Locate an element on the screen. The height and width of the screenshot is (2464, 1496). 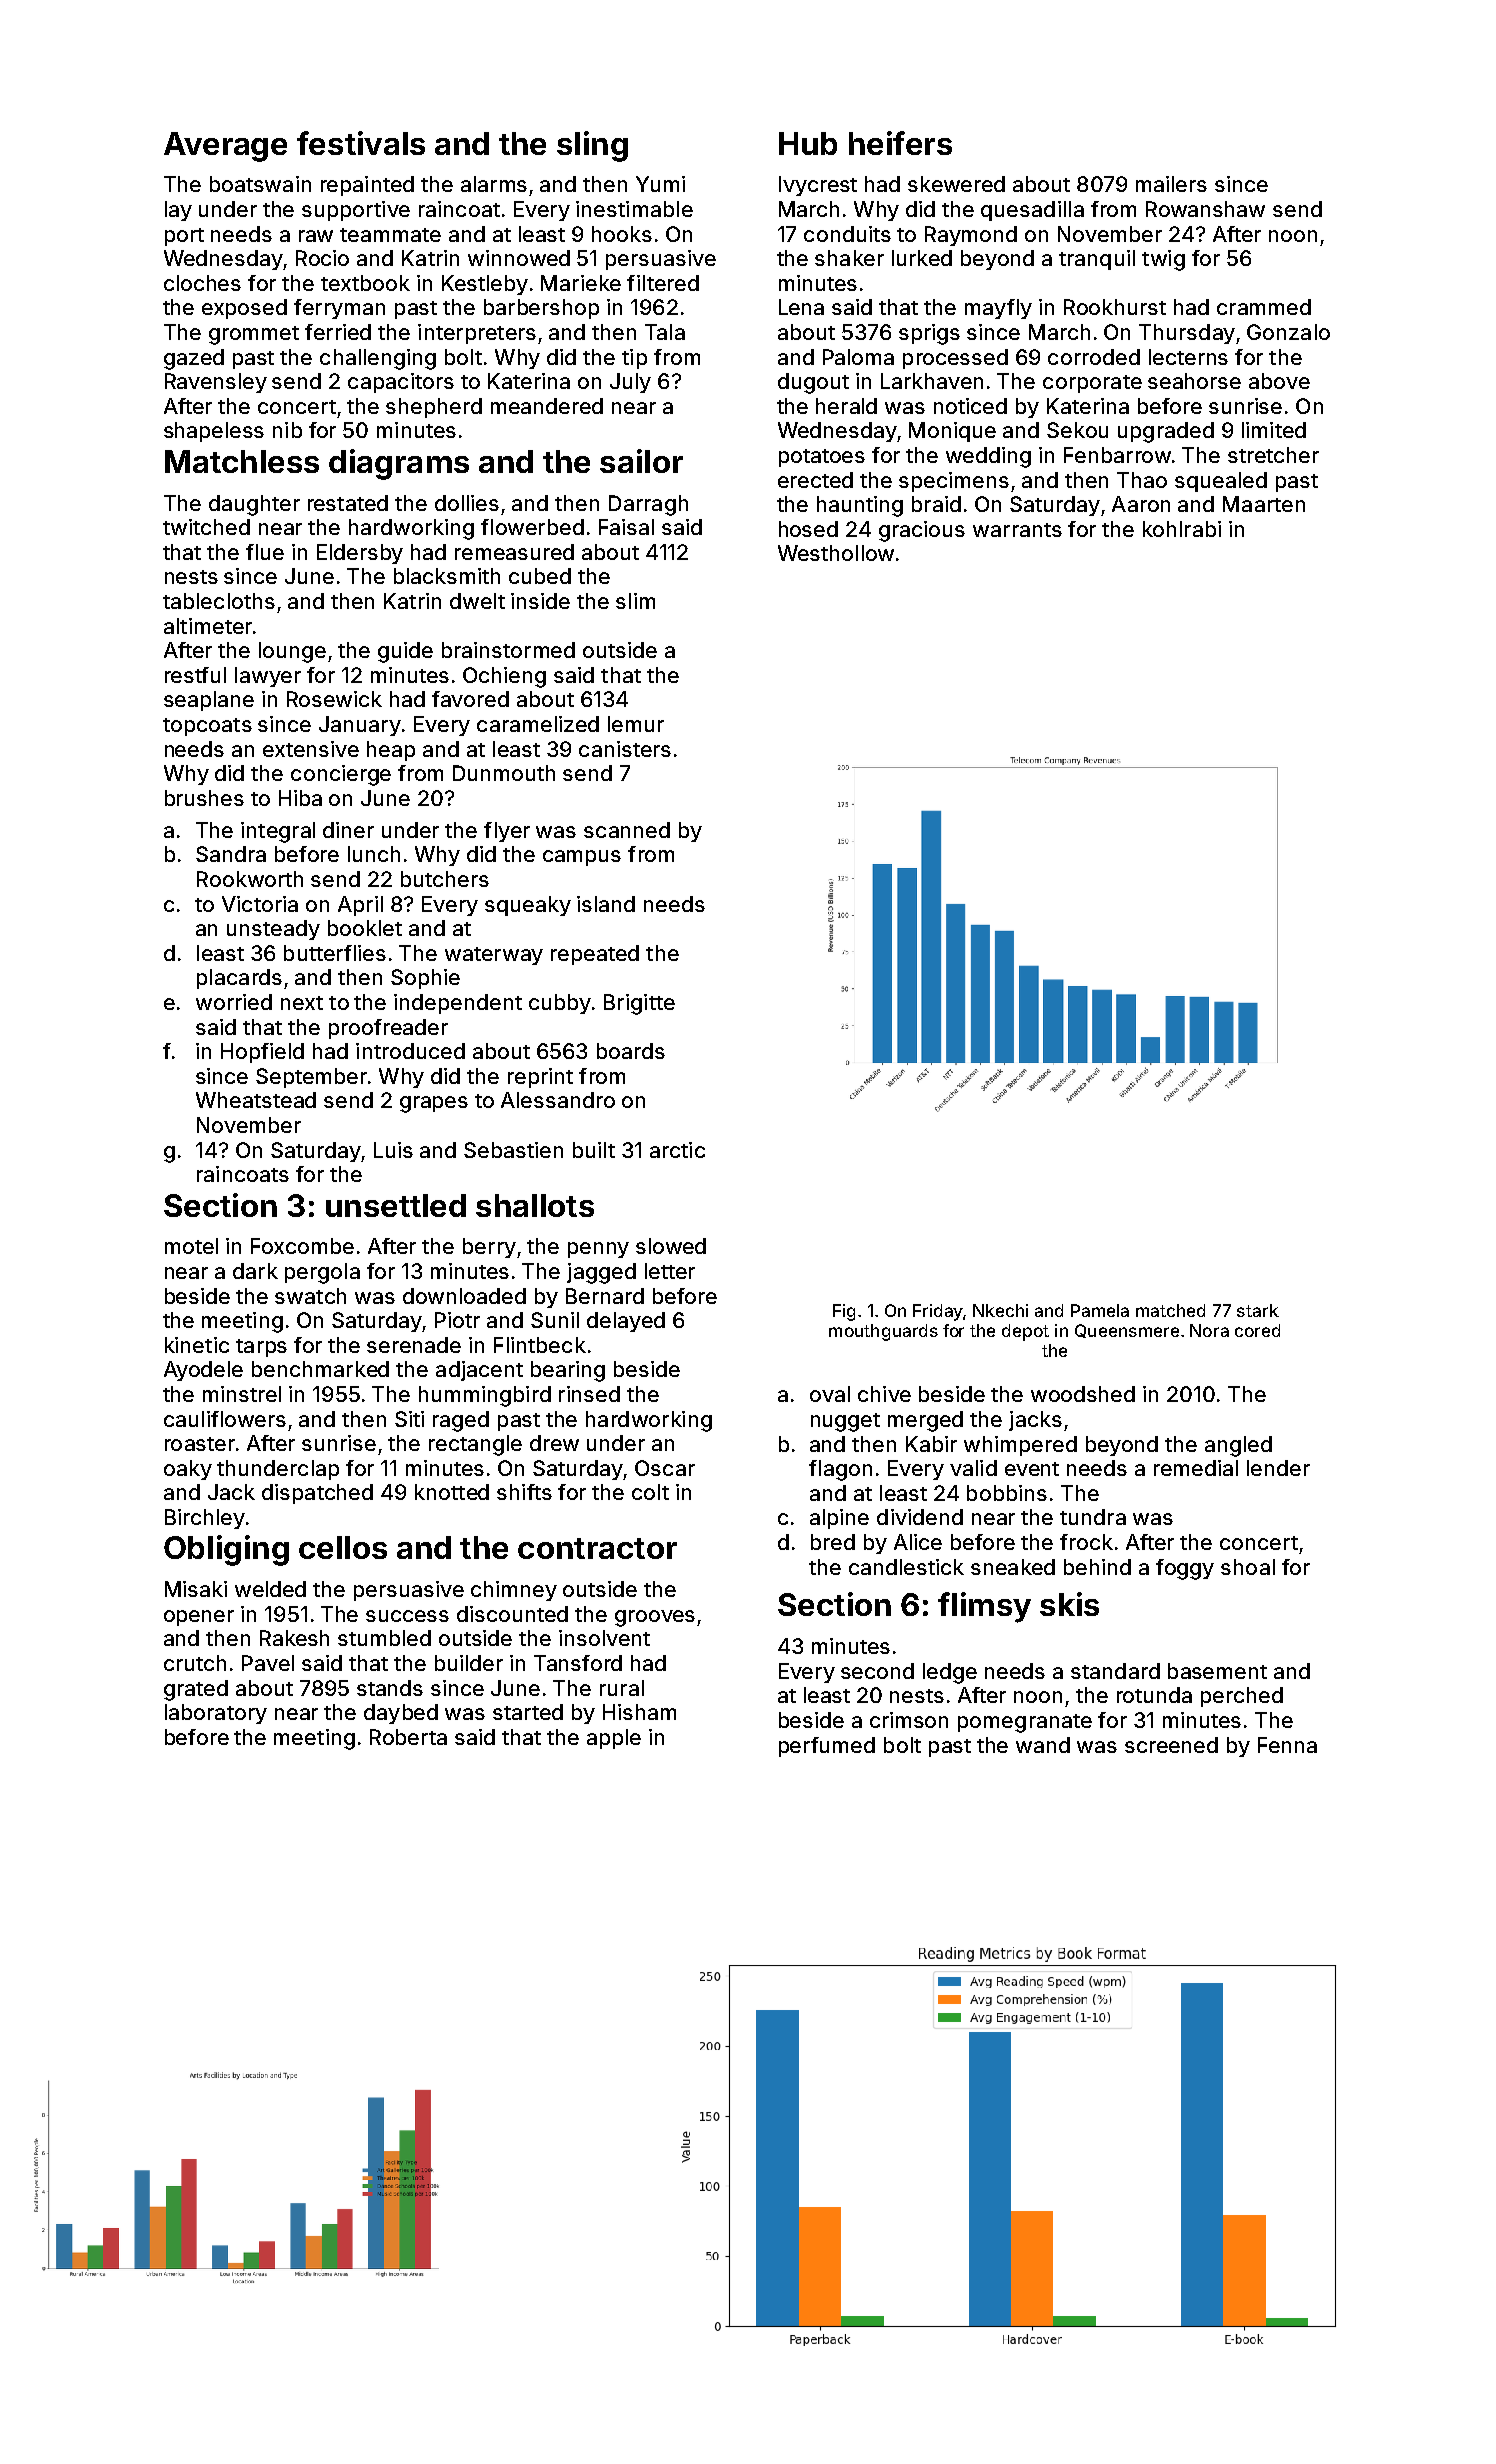
basement is located at coordinates (1217, 1671).
